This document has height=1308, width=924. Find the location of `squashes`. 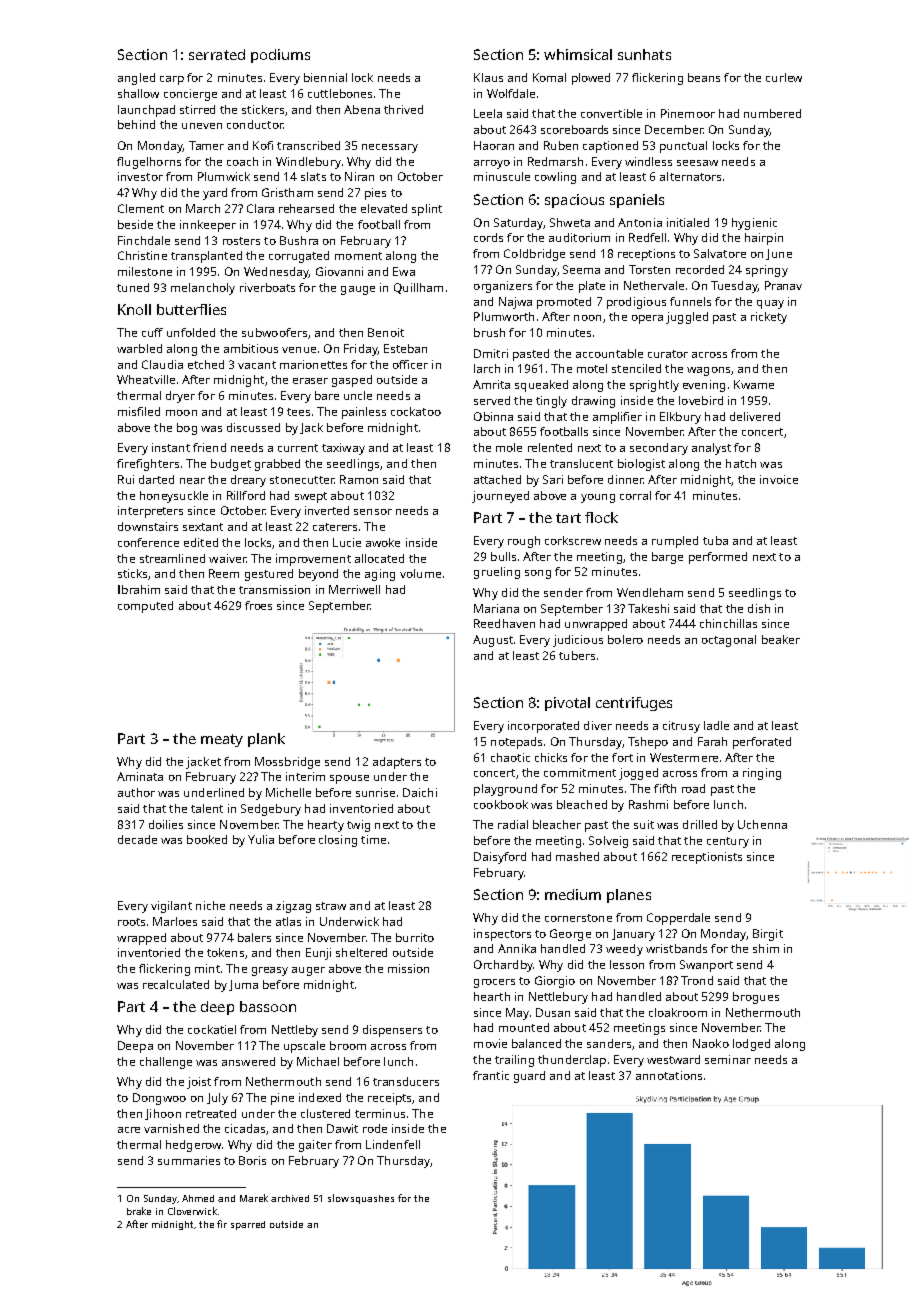

squashes is located at coordinates (372, 1199).
